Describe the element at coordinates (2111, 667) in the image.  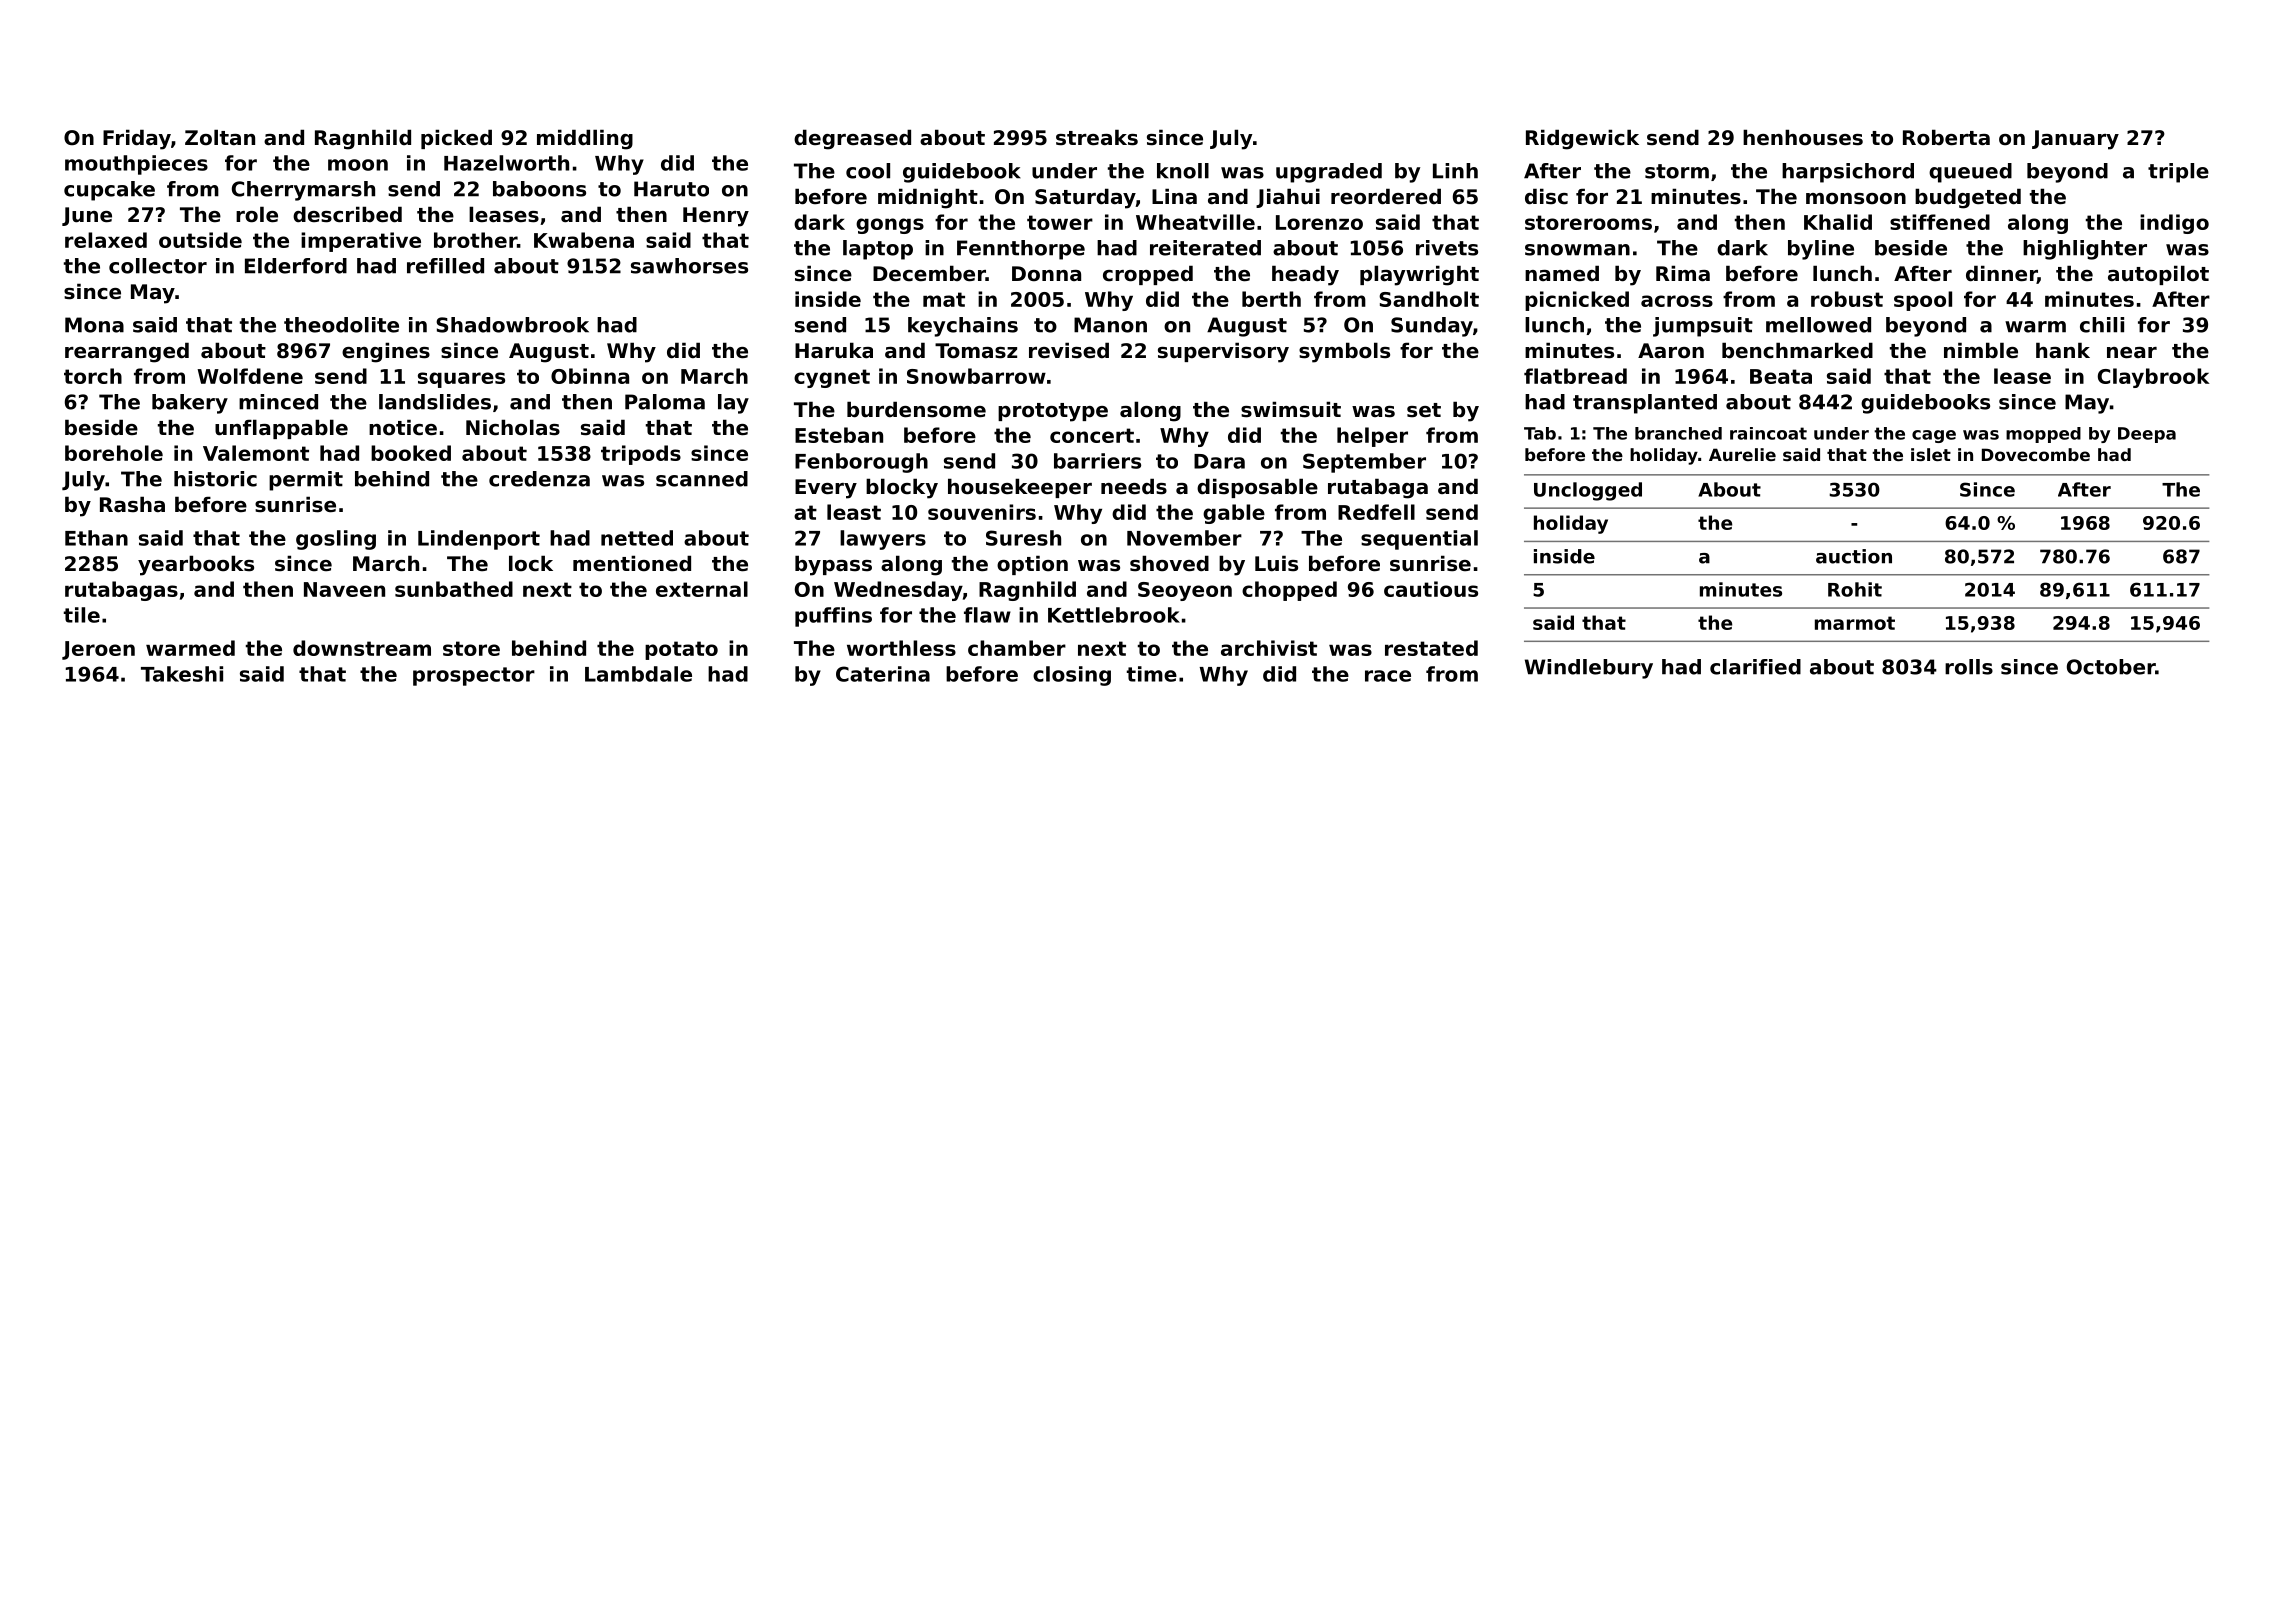
I see `October` at that location.
